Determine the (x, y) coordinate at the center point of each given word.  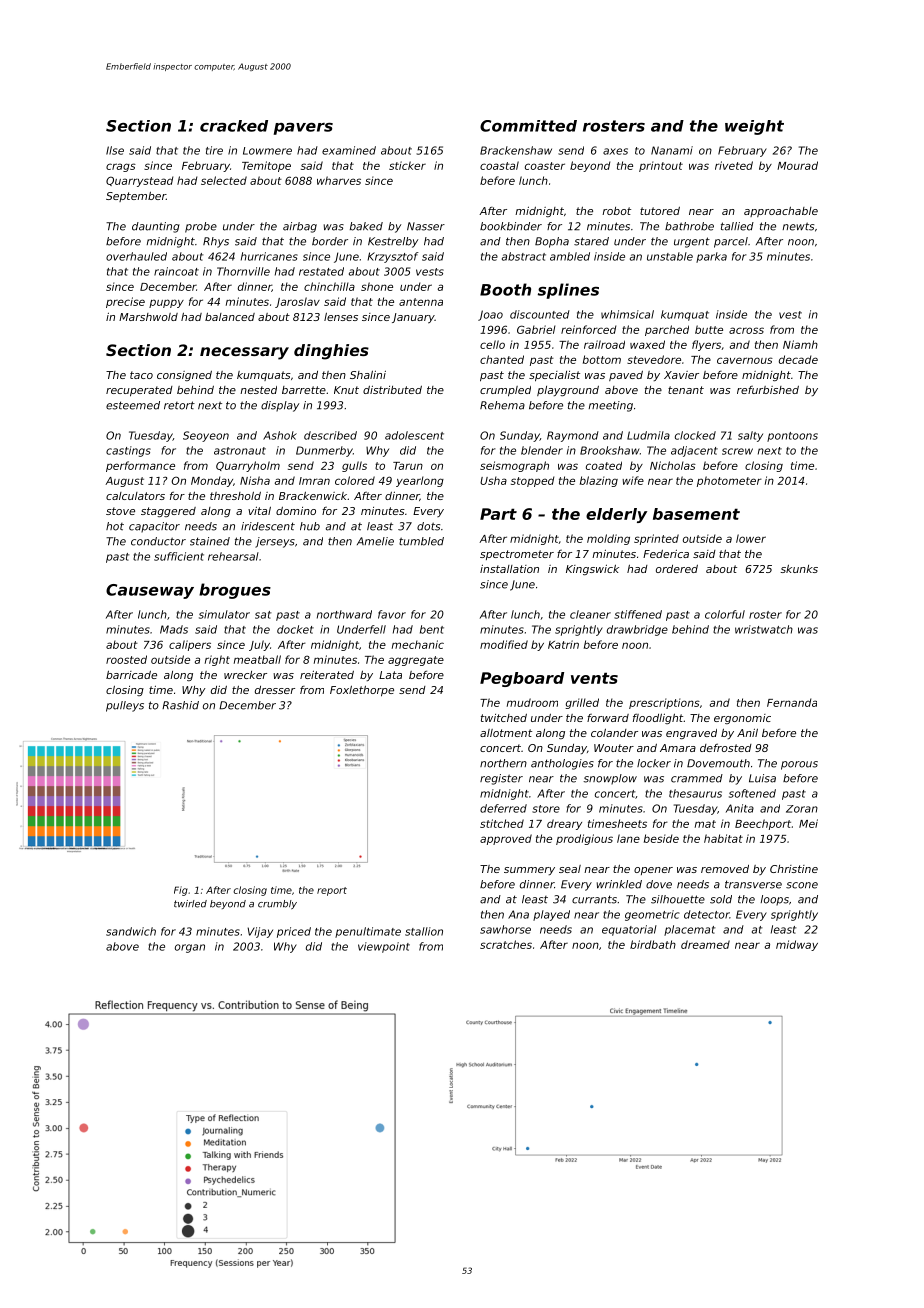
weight (754, 127)
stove (120, 511)
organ (190, 948)
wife (633, 480)
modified (504, 644)
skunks (799, 568)
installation (509, 568)
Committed (528, 126)
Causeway (150, 591)
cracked (234, 126)
